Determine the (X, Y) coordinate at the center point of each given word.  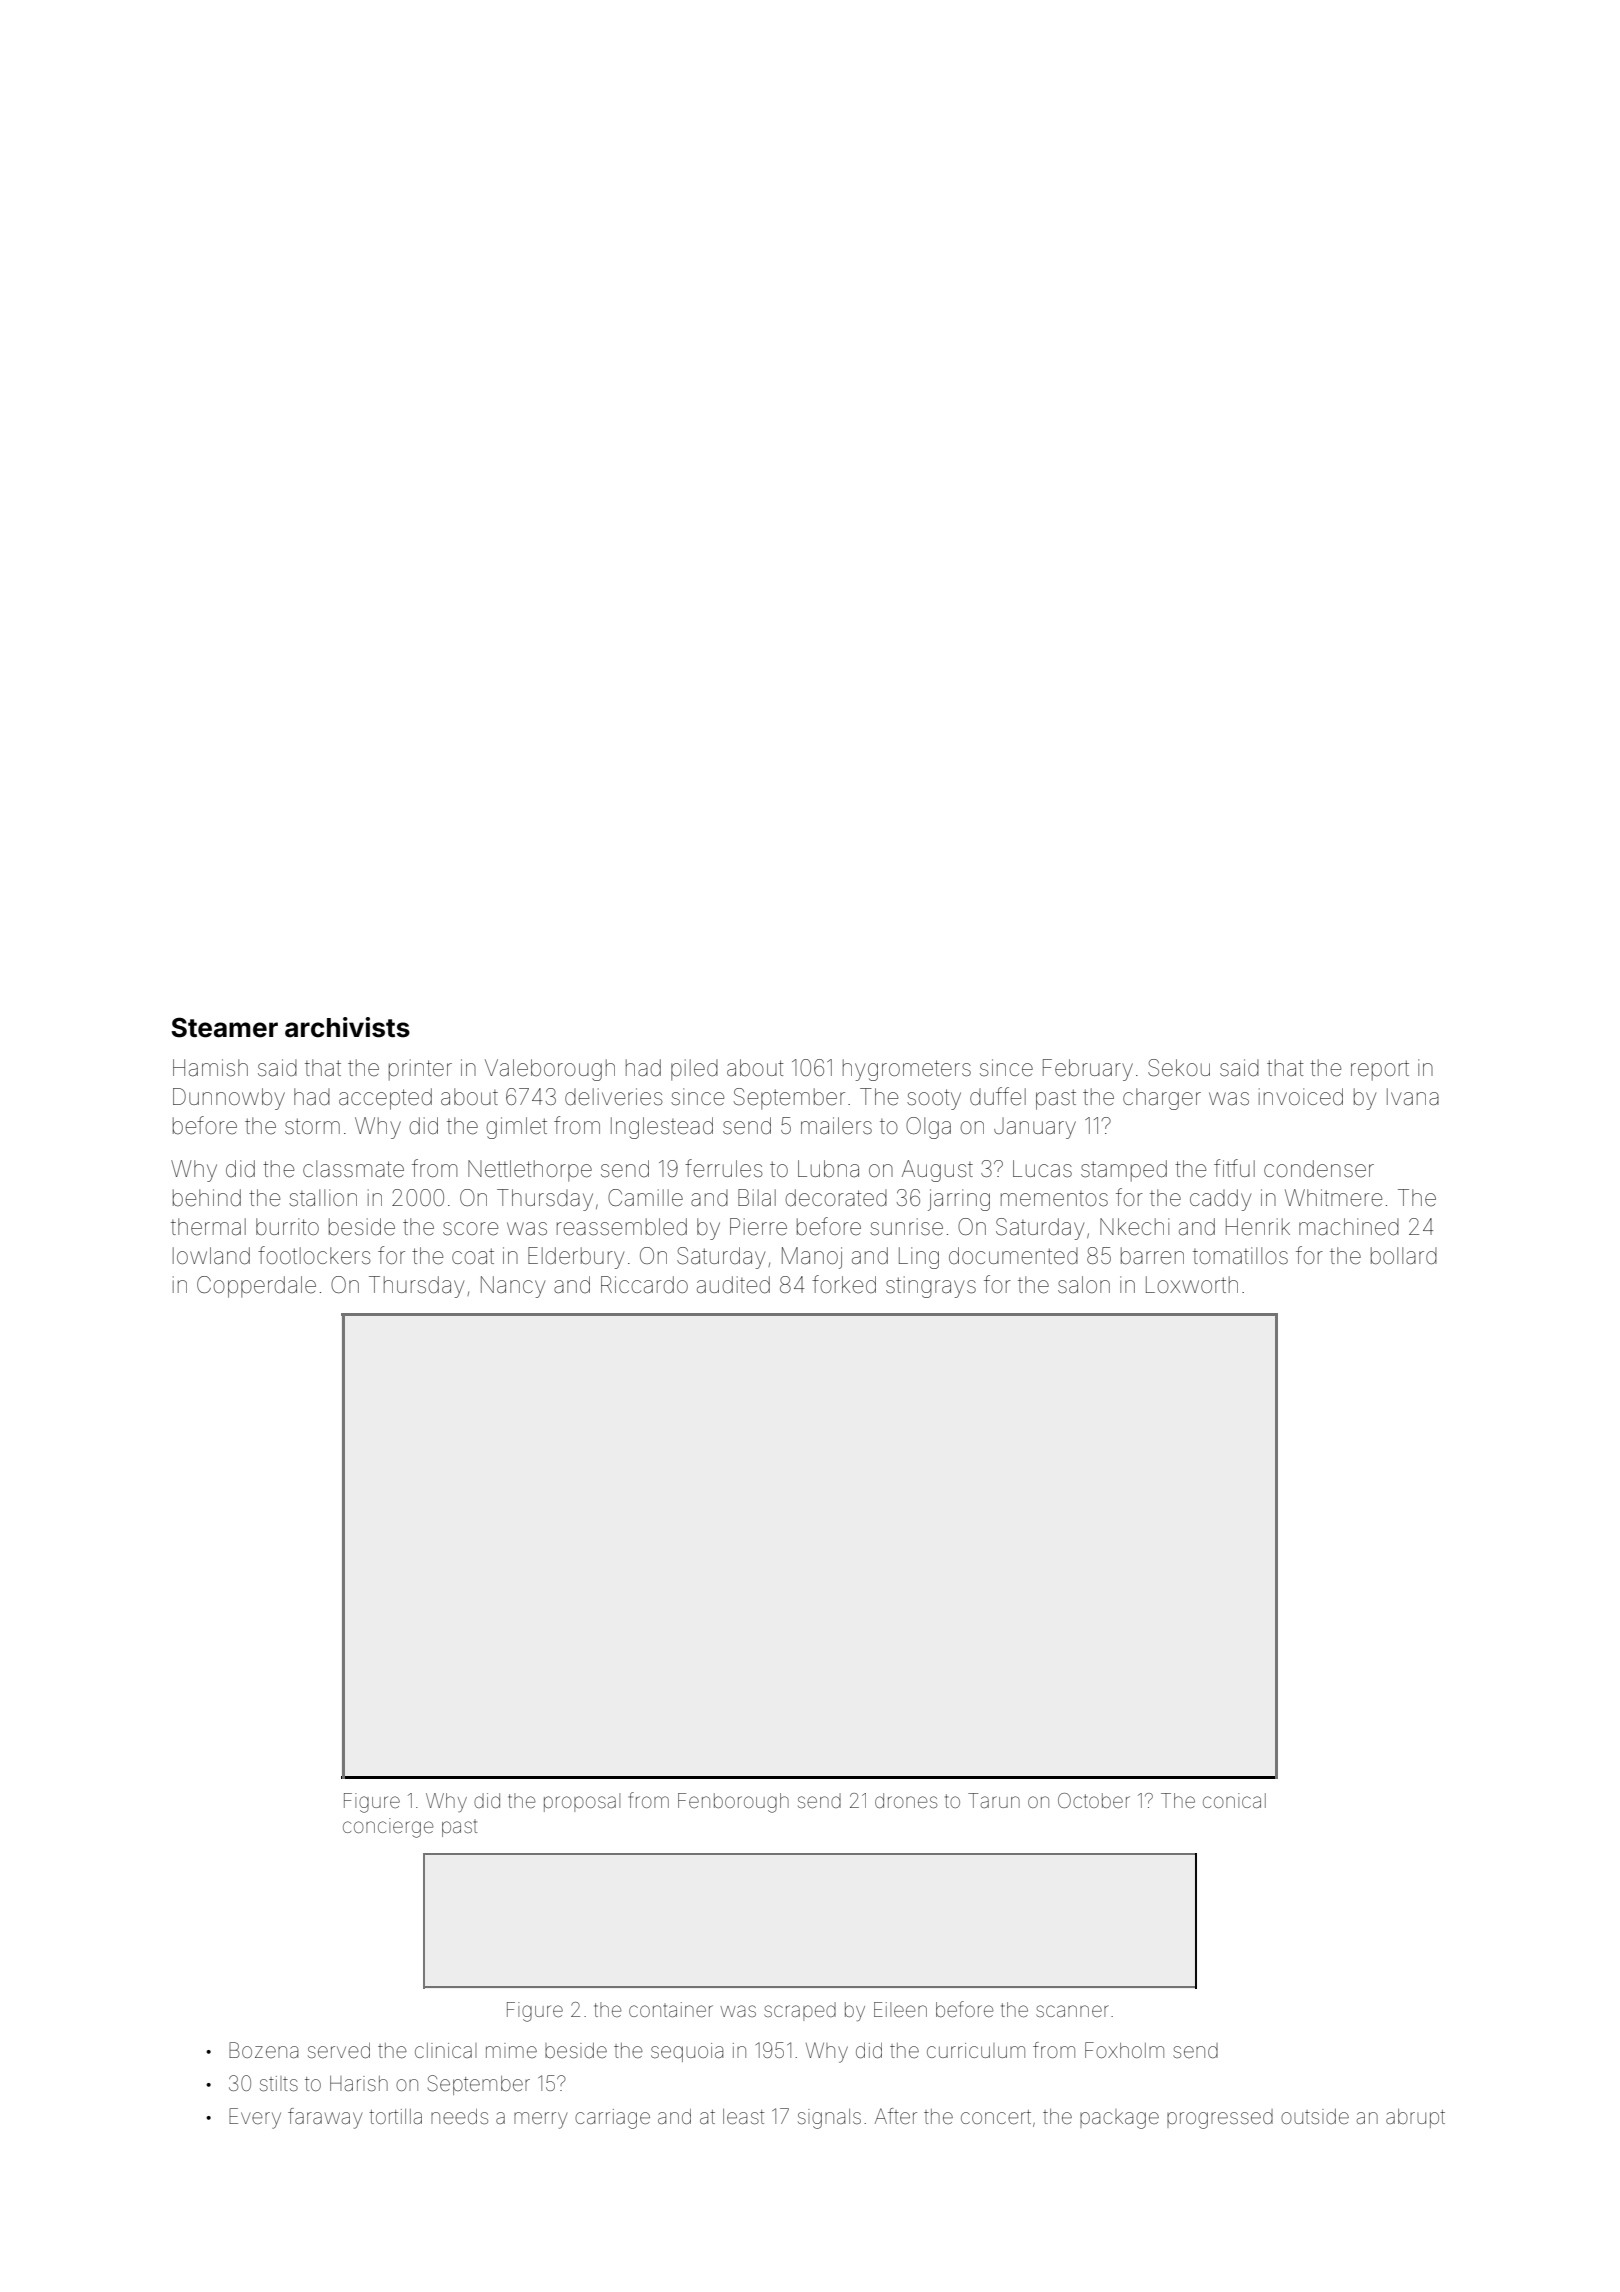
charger (1162, 1099)
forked (844, 1284)
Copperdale (256, 1287)
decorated (836, 1198)
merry (540, 2120)
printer (420, 1070)
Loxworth (1192, 1284)
